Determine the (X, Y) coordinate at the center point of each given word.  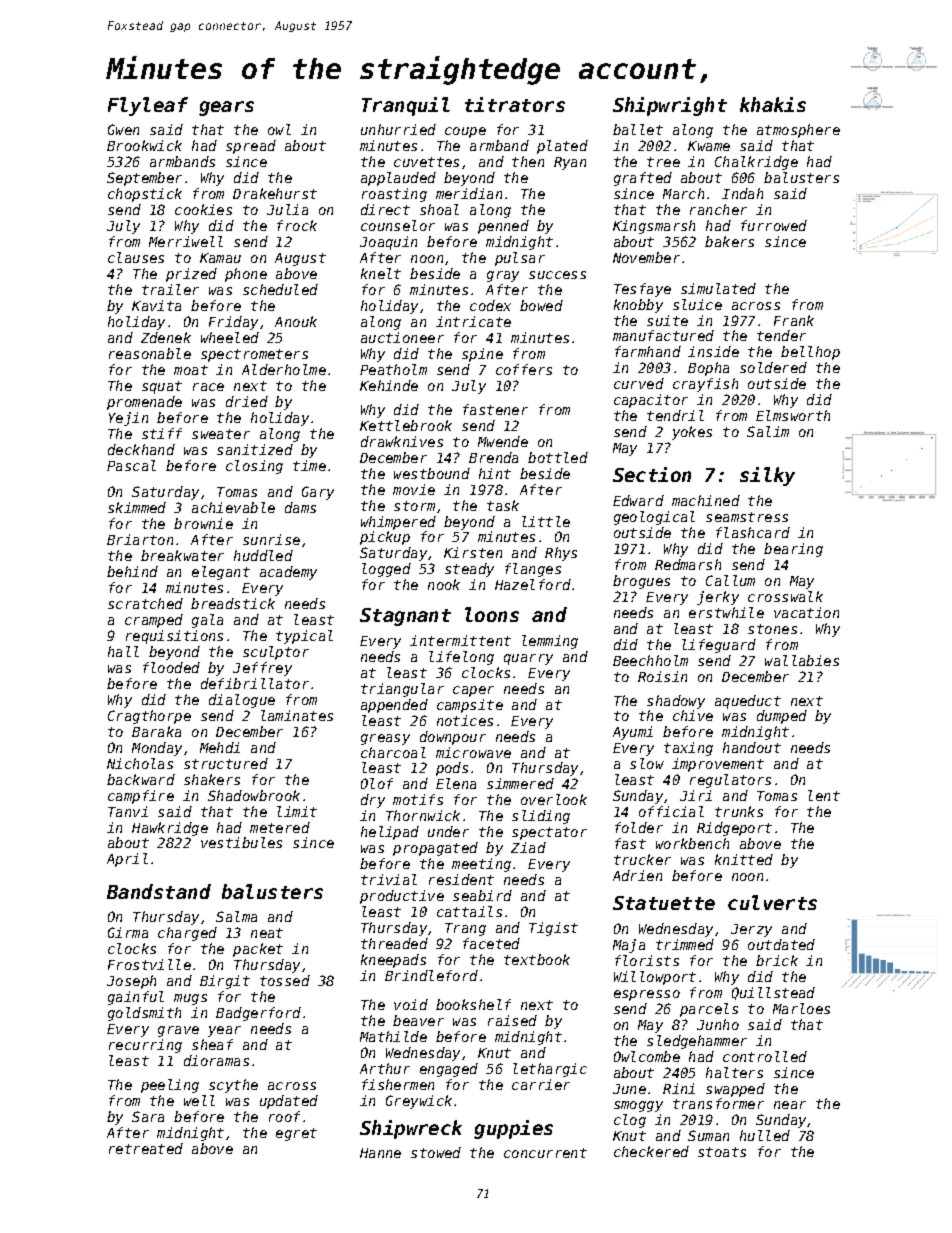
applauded (398, 179)
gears (226, 108)
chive (693, 715)
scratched (145, 603)
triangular (402, 690)
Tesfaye (642, 290)
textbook (537, 959)
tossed (285, 980)
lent (824, 795)
